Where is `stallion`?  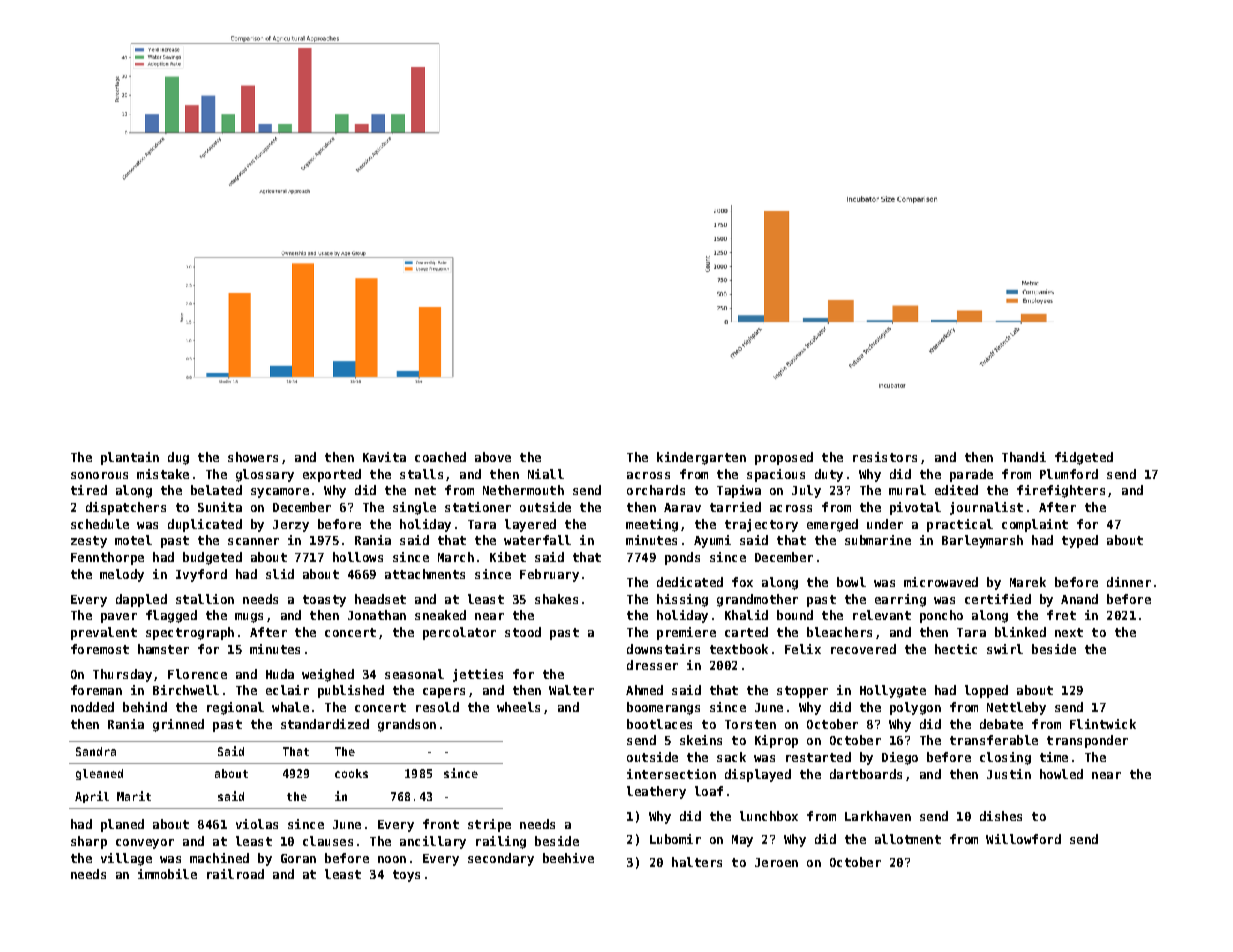
stallion is located at coordinates (205, 599).
